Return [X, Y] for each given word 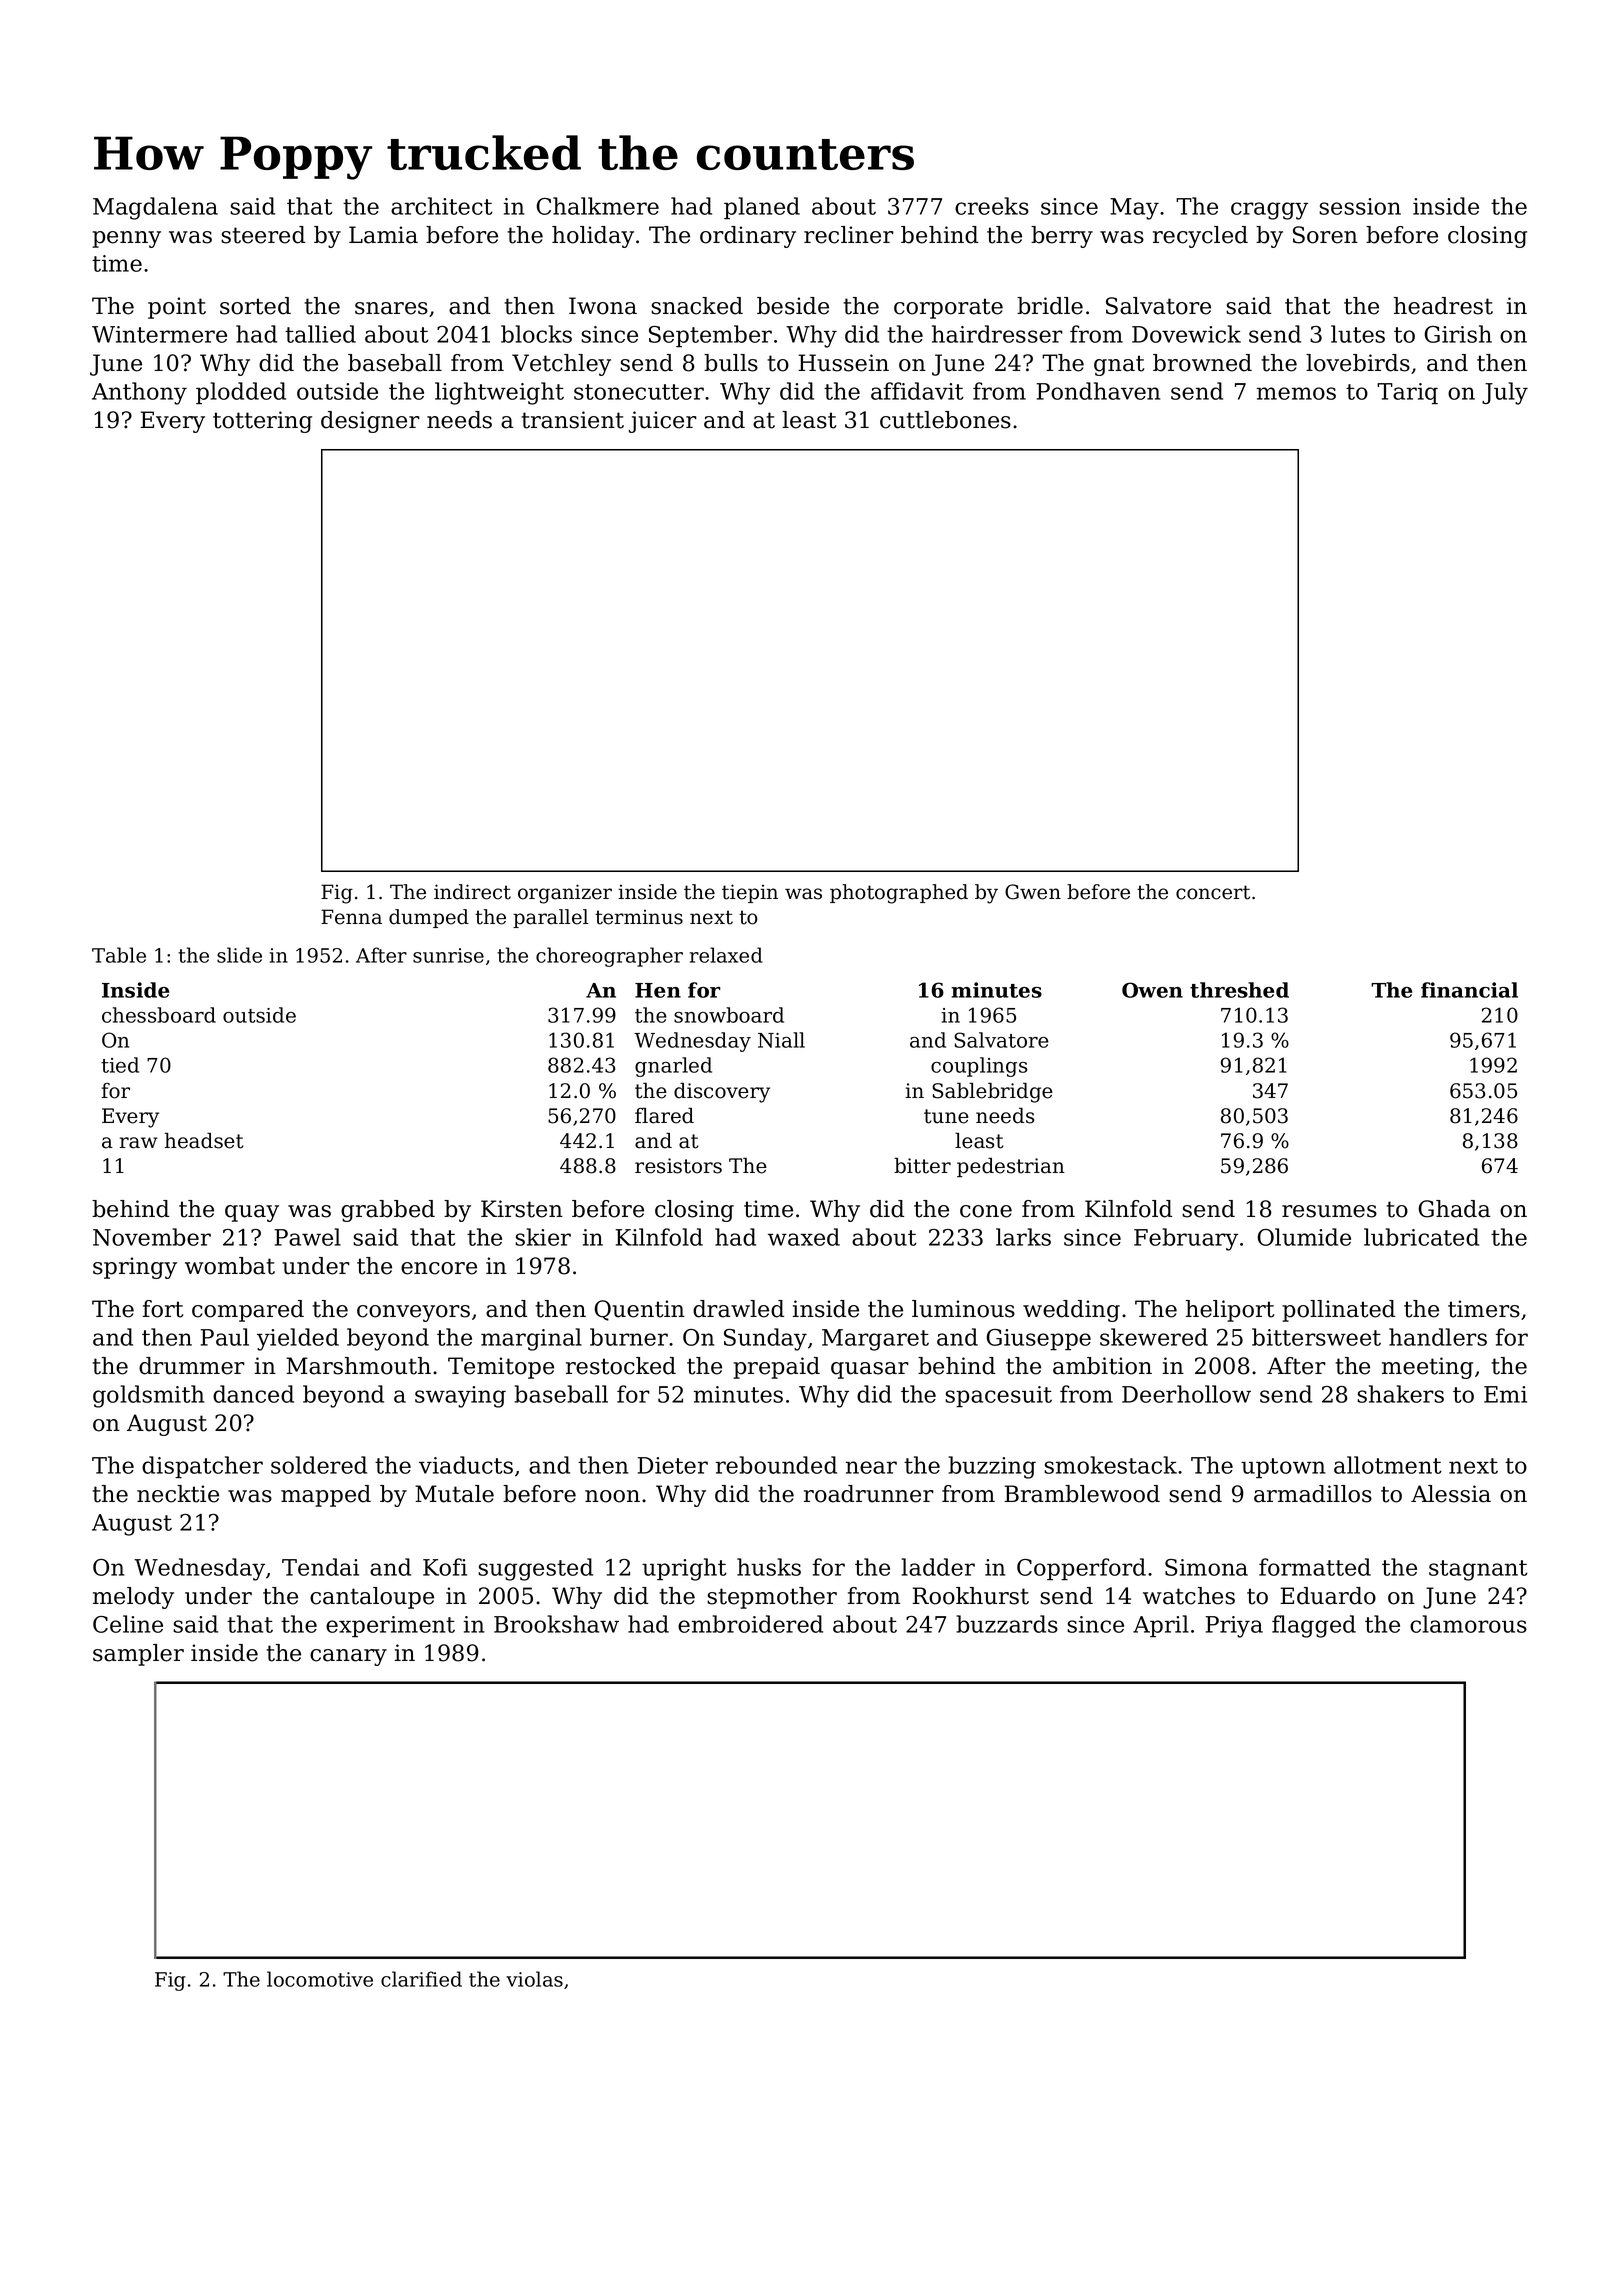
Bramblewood [1082, 1494]
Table [119, 955]
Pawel [308, 1237]
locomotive [320, 1979]
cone [986, 1211]
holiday [593, 237]
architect [442, 206]
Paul [225, 1337]
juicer [663, 422]
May [1134, 209]
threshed [1239, 990]
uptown [1283, 1468]
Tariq [1407, 393]
